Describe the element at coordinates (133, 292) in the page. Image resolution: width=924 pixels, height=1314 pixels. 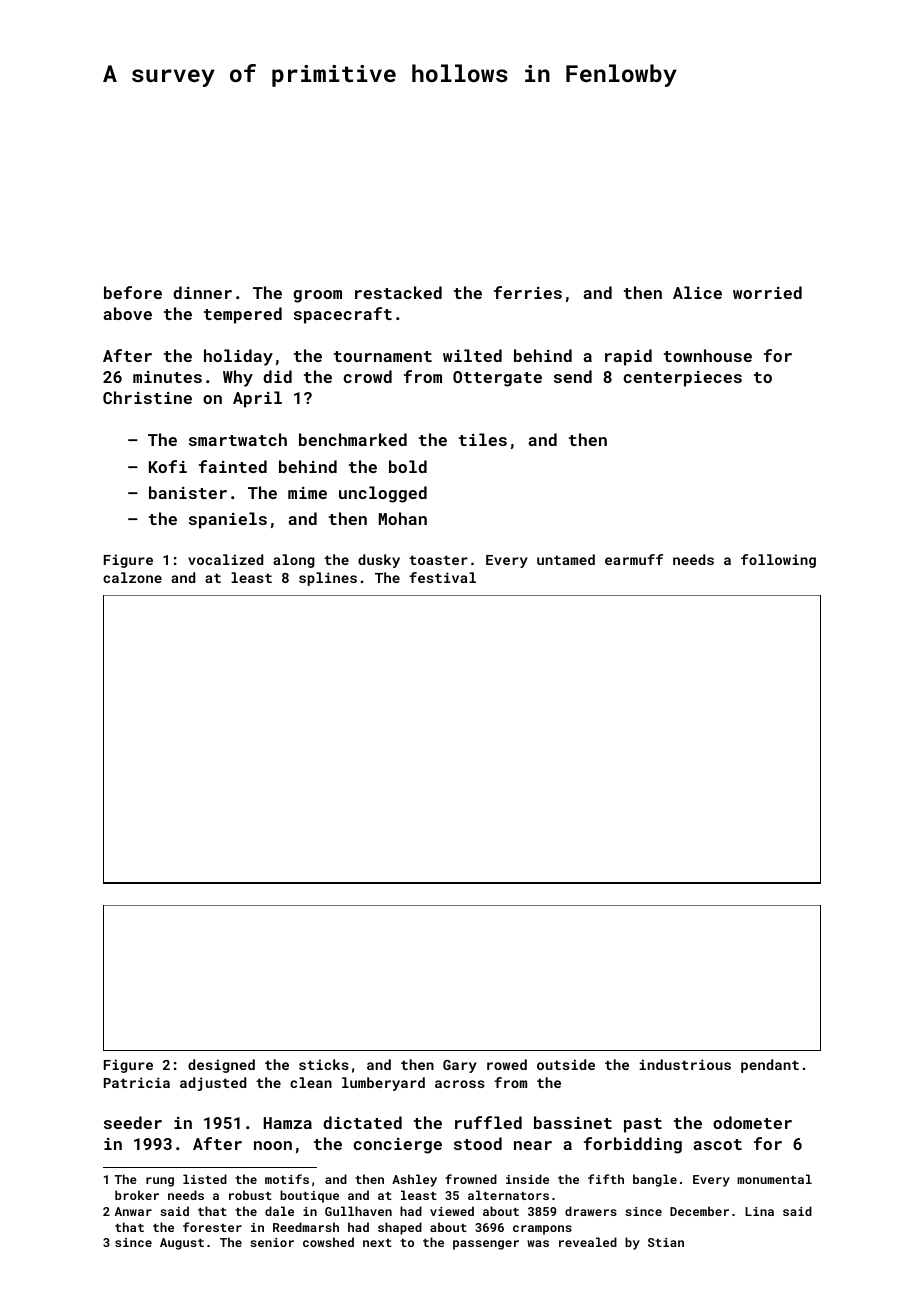
I see `before` at that location.
